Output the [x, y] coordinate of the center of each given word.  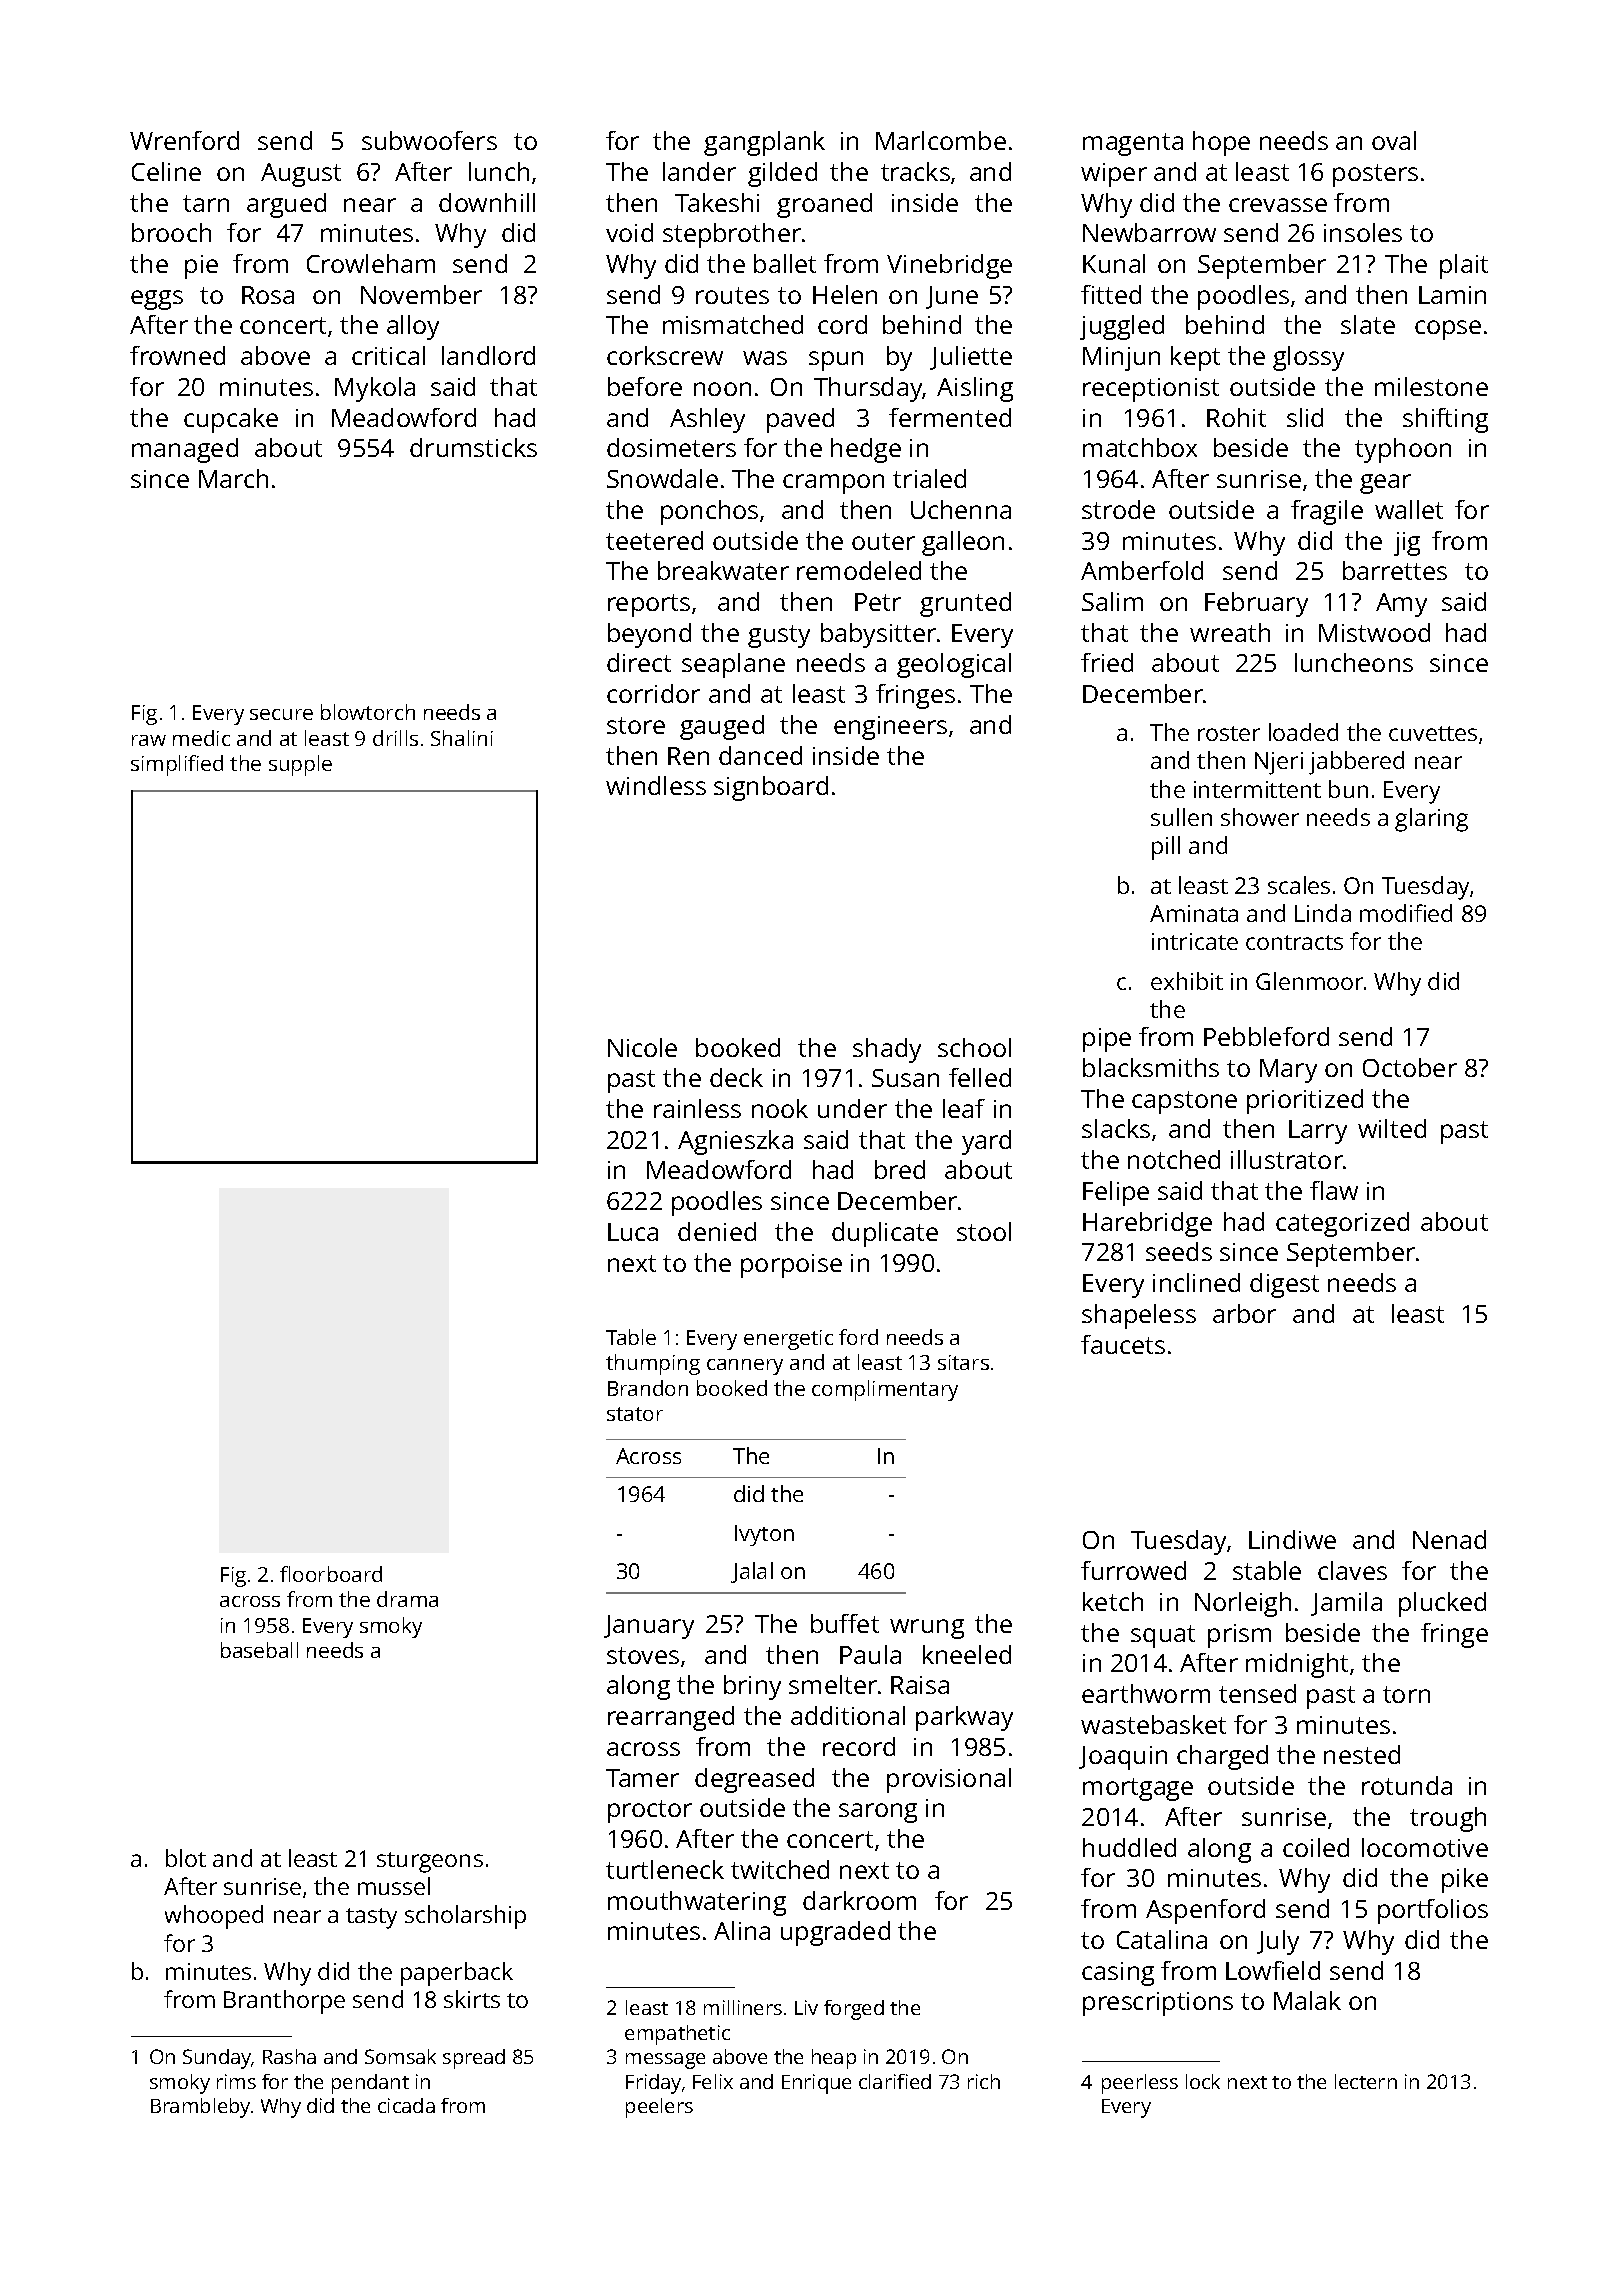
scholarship [465, 1917]
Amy [1401, 605]
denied [717, 1231]
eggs [157, 300]
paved [800, 420]
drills [395, 738]
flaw [1334, 1190]
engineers [890, 728]
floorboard [331, 1574]
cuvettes [1433, 733]
